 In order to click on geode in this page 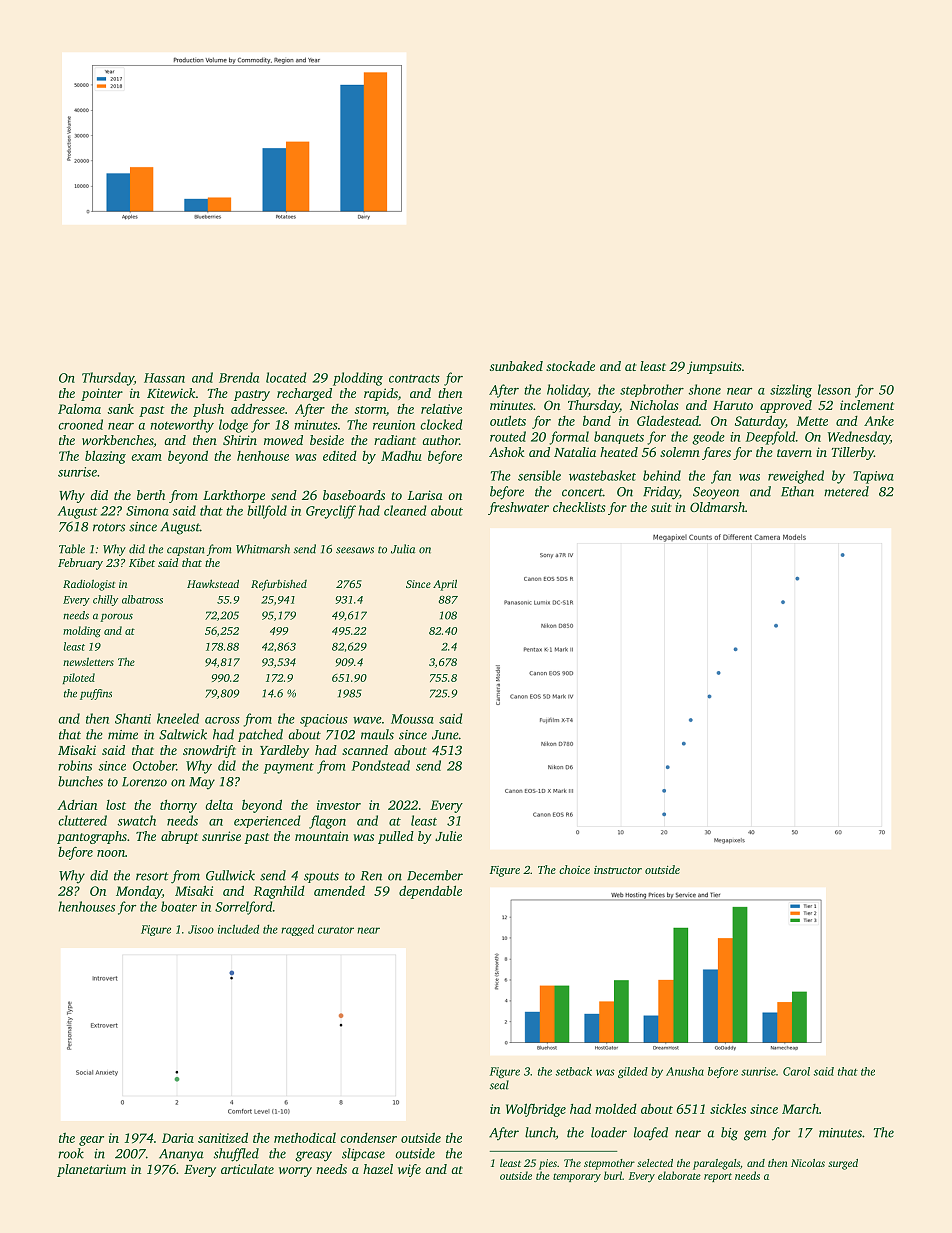, I will do `click(708, 438)`.
